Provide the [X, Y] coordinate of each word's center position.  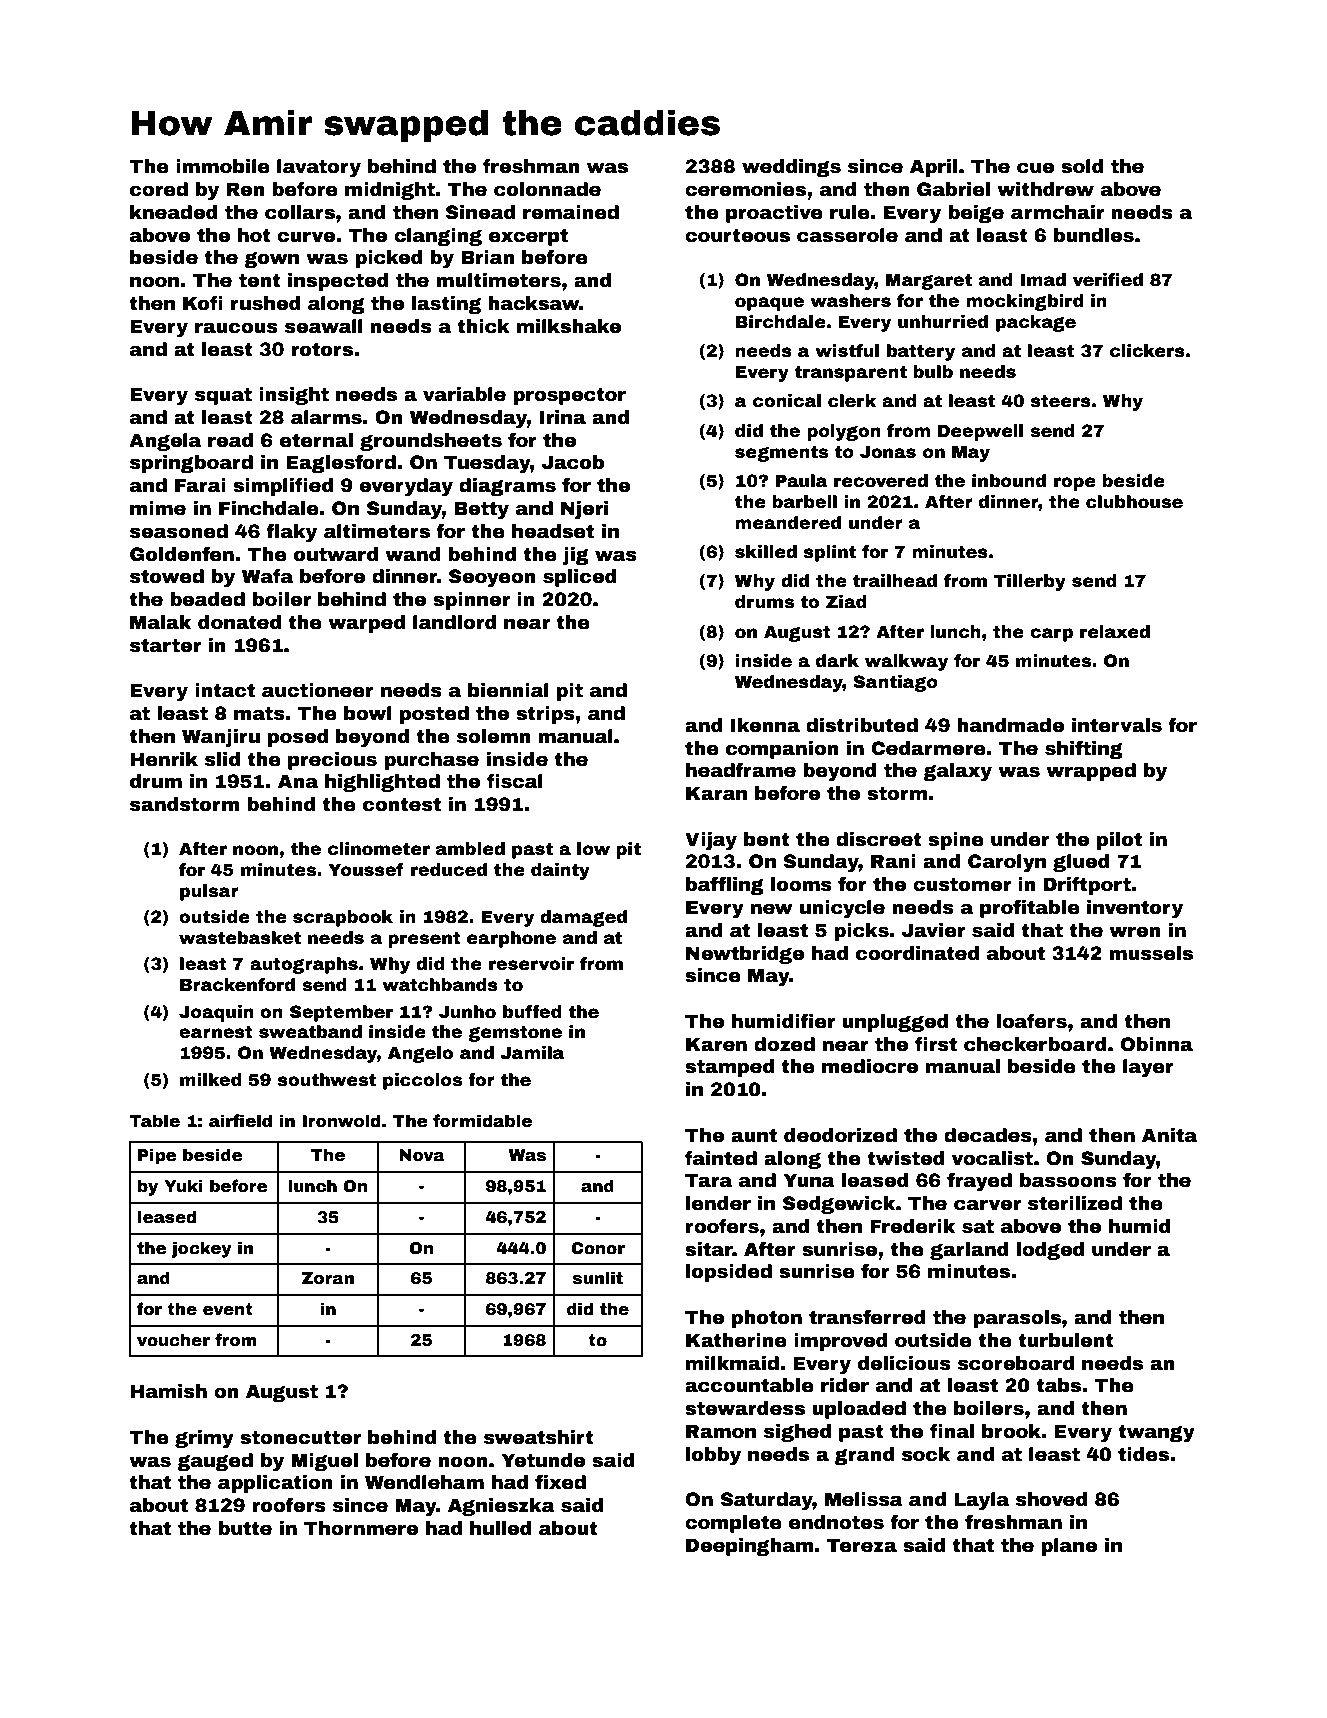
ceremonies [745, 189]
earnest [216, 1032]
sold [1082, 166]
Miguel [324, 1462]
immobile [223, 166]
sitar [709, 1249]
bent [766, 839]
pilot [1119, 841]
